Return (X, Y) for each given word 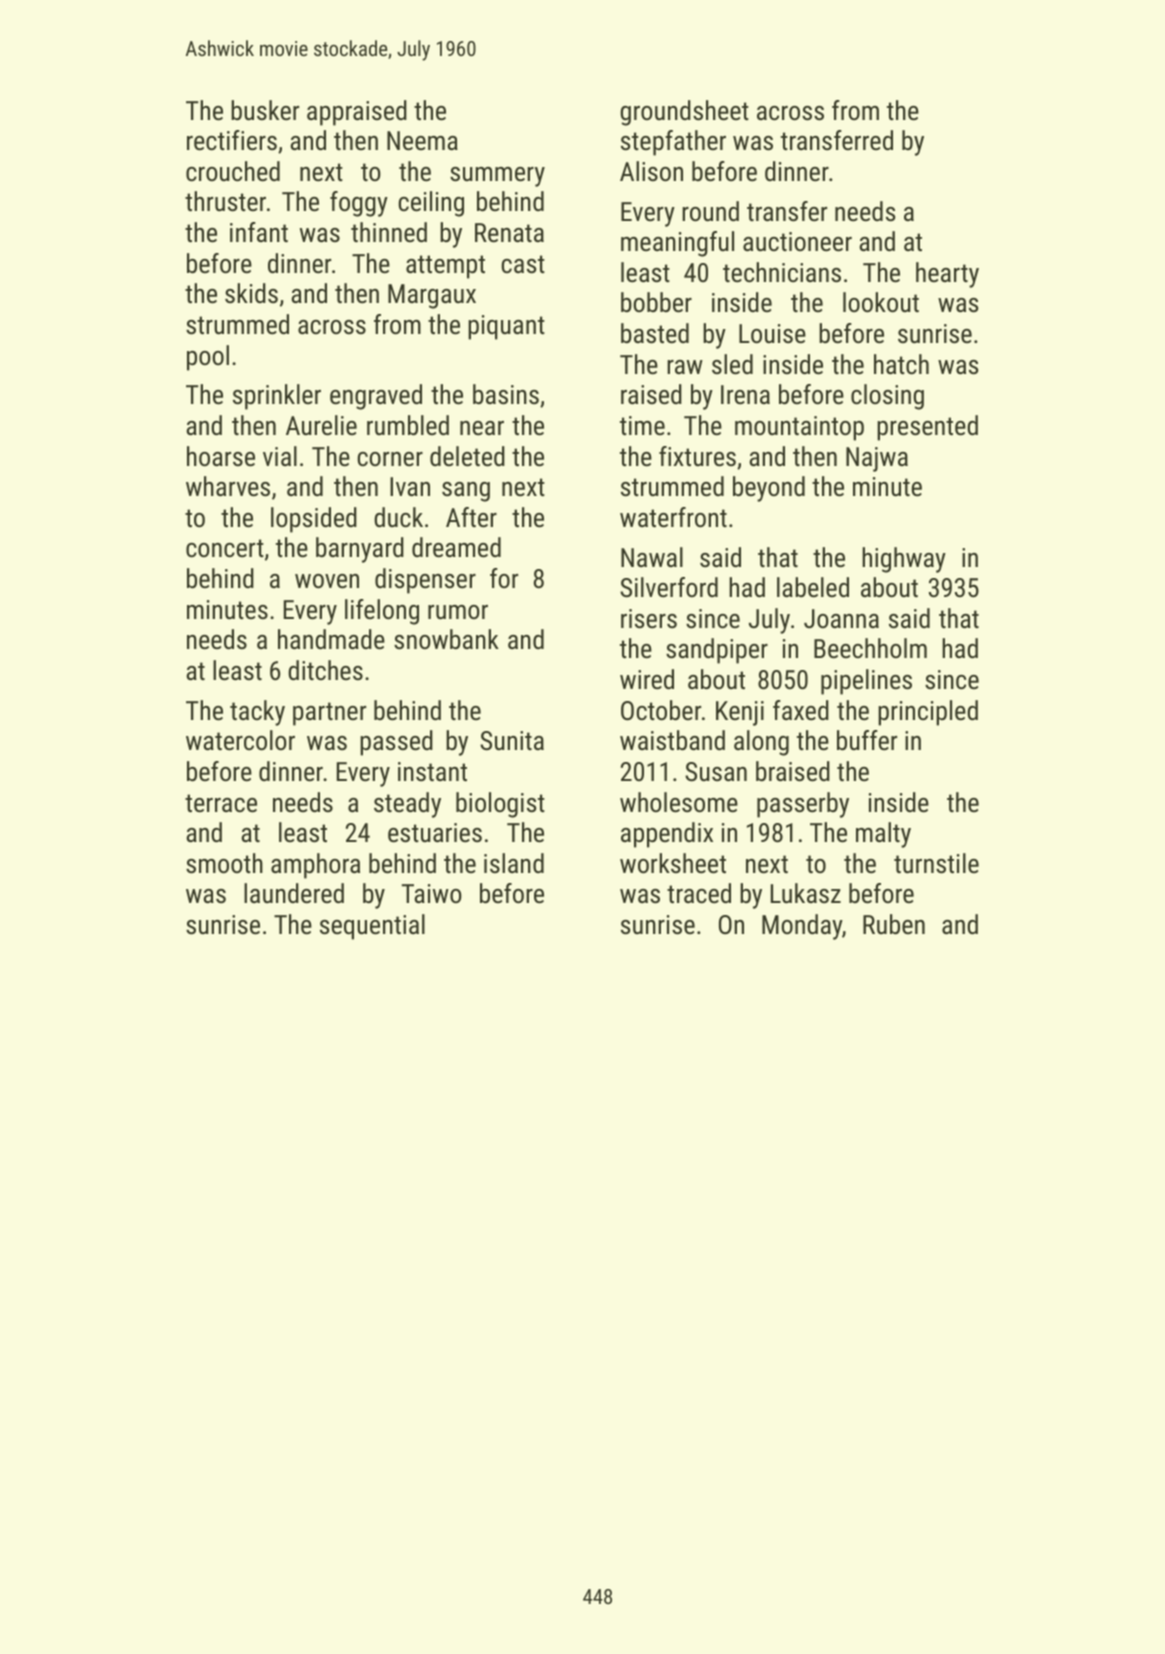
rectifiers (232, 140)
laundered (294, 893)
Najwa (877, 459)
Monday (802, 927)
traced (699, 893)
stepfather (673, 143)
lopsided (314, 520)
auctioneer (797, 241)
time (642, 425)
